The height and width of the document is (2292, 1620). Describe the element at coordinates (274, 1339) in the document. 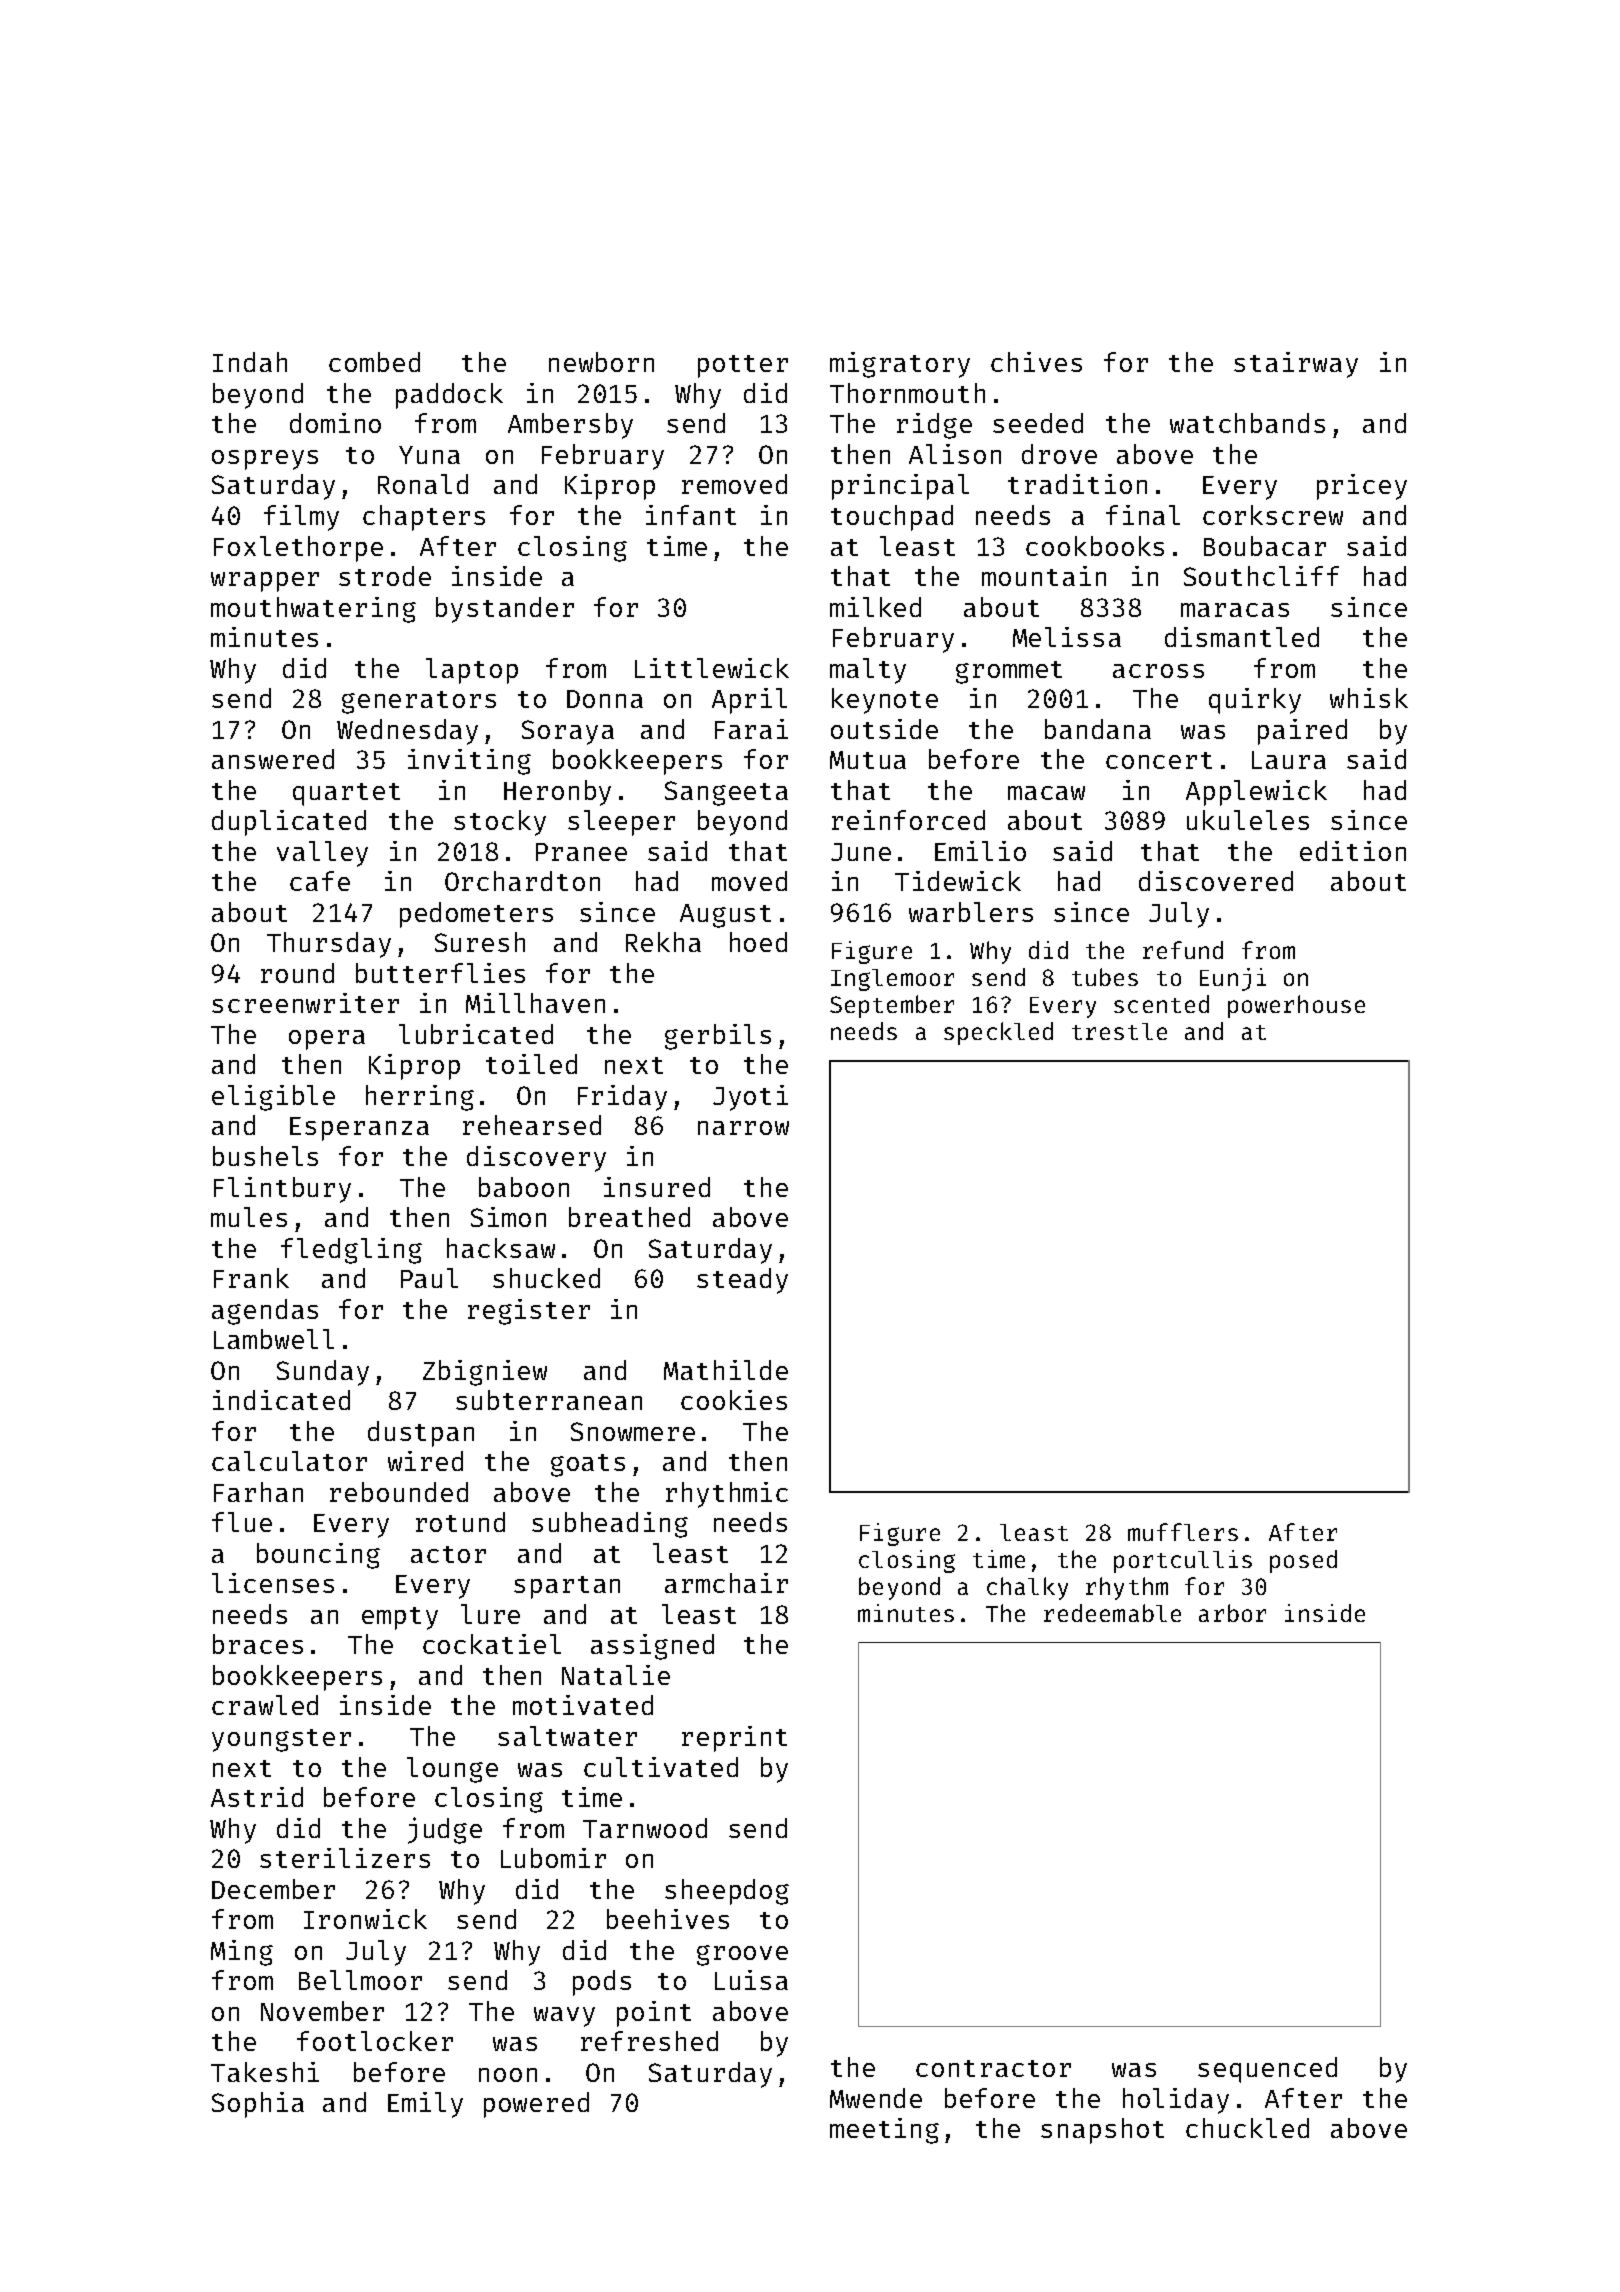

I see `Lambwell` at that location.
